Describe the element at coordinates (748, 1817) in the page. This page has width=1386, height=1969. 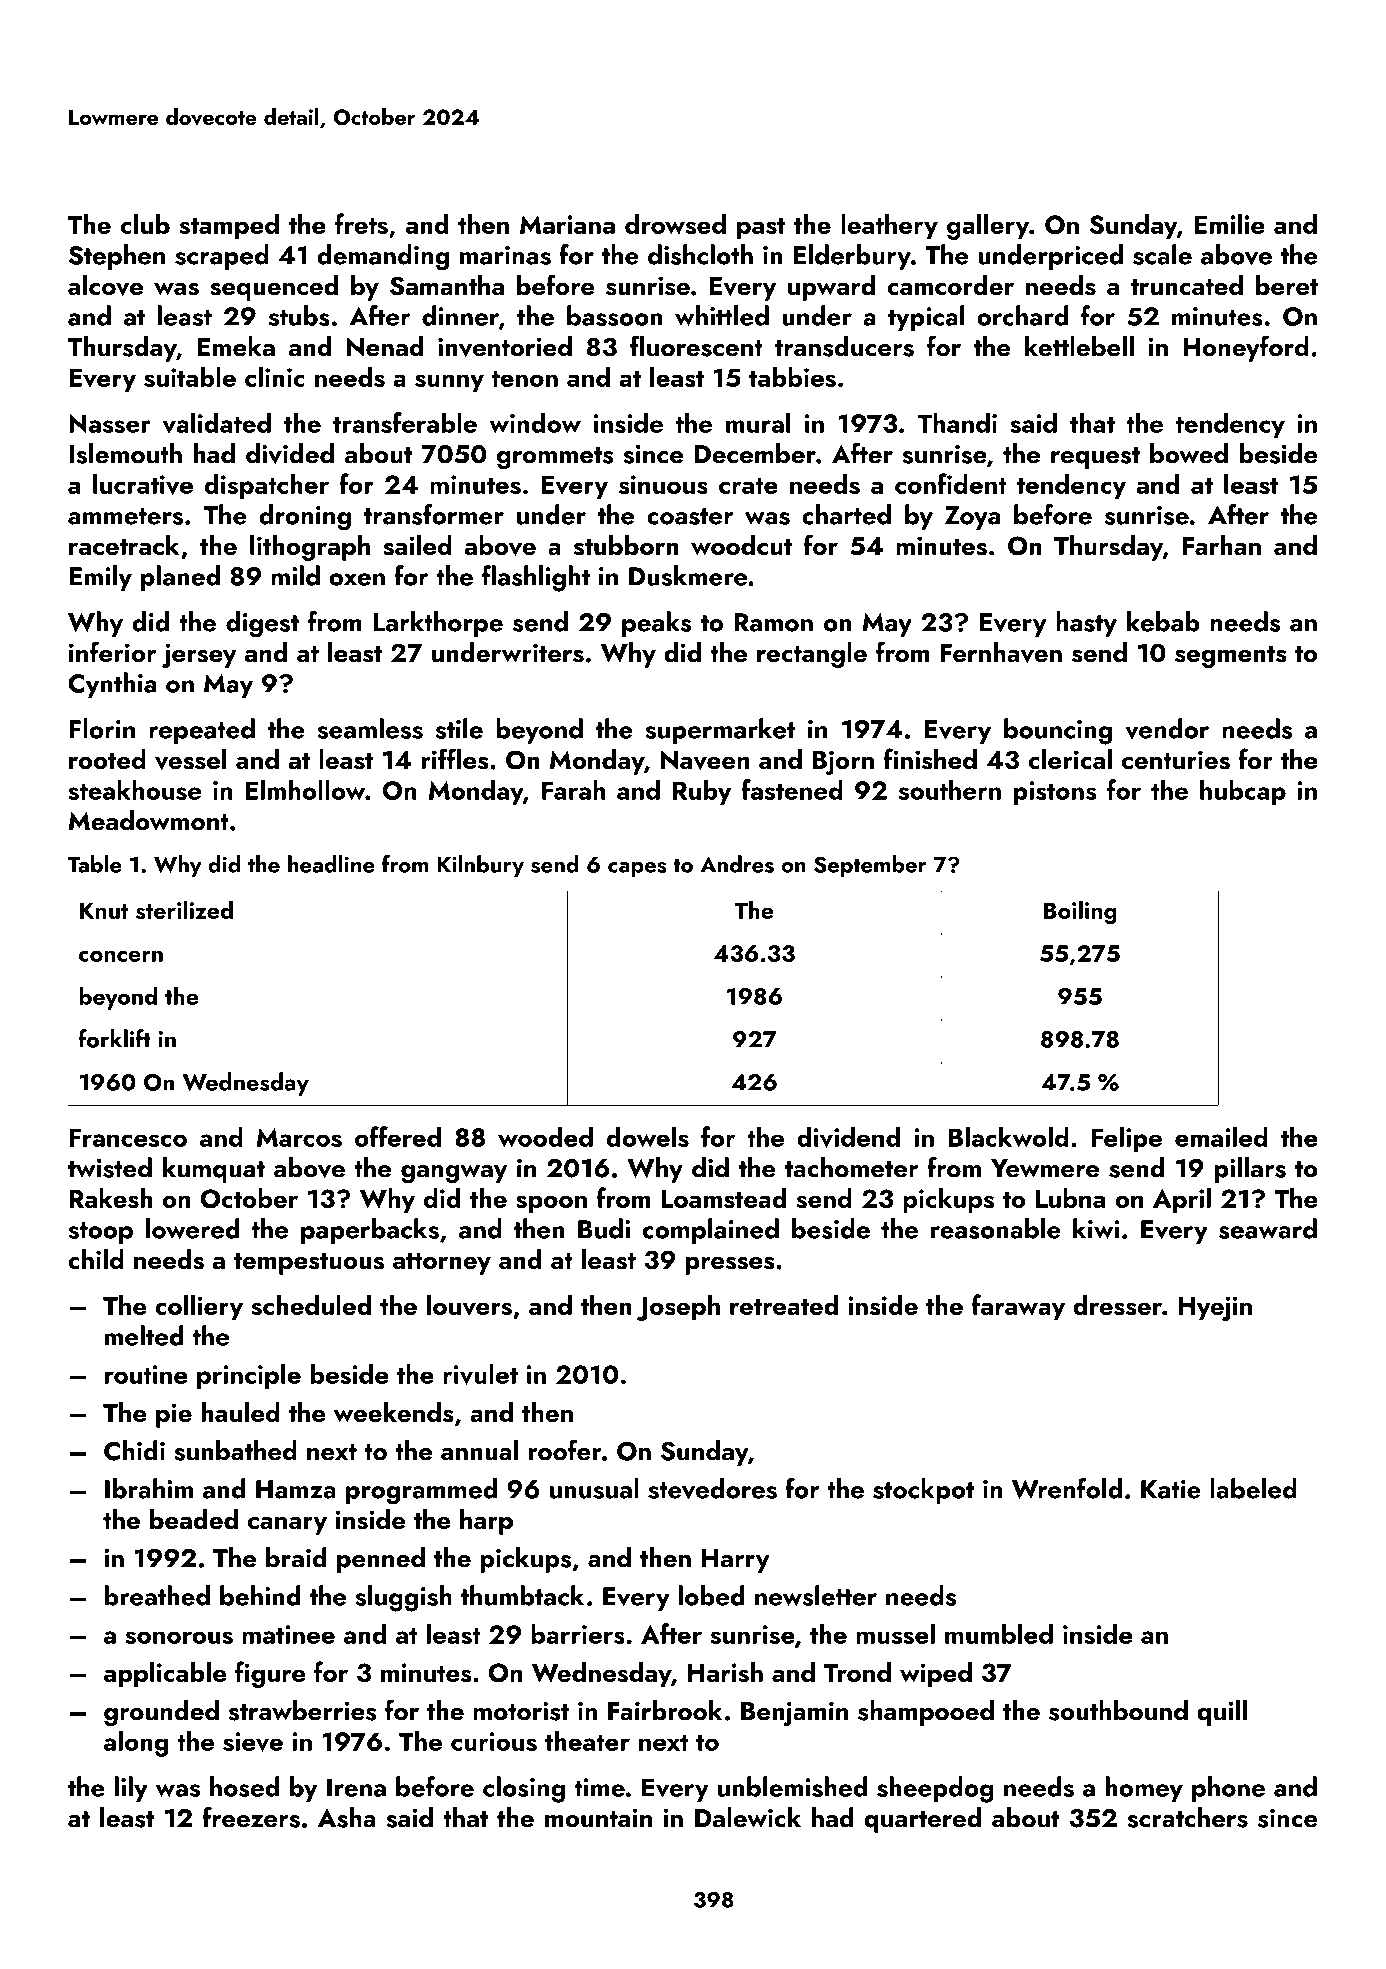
I see `Dalewick` at that location.
